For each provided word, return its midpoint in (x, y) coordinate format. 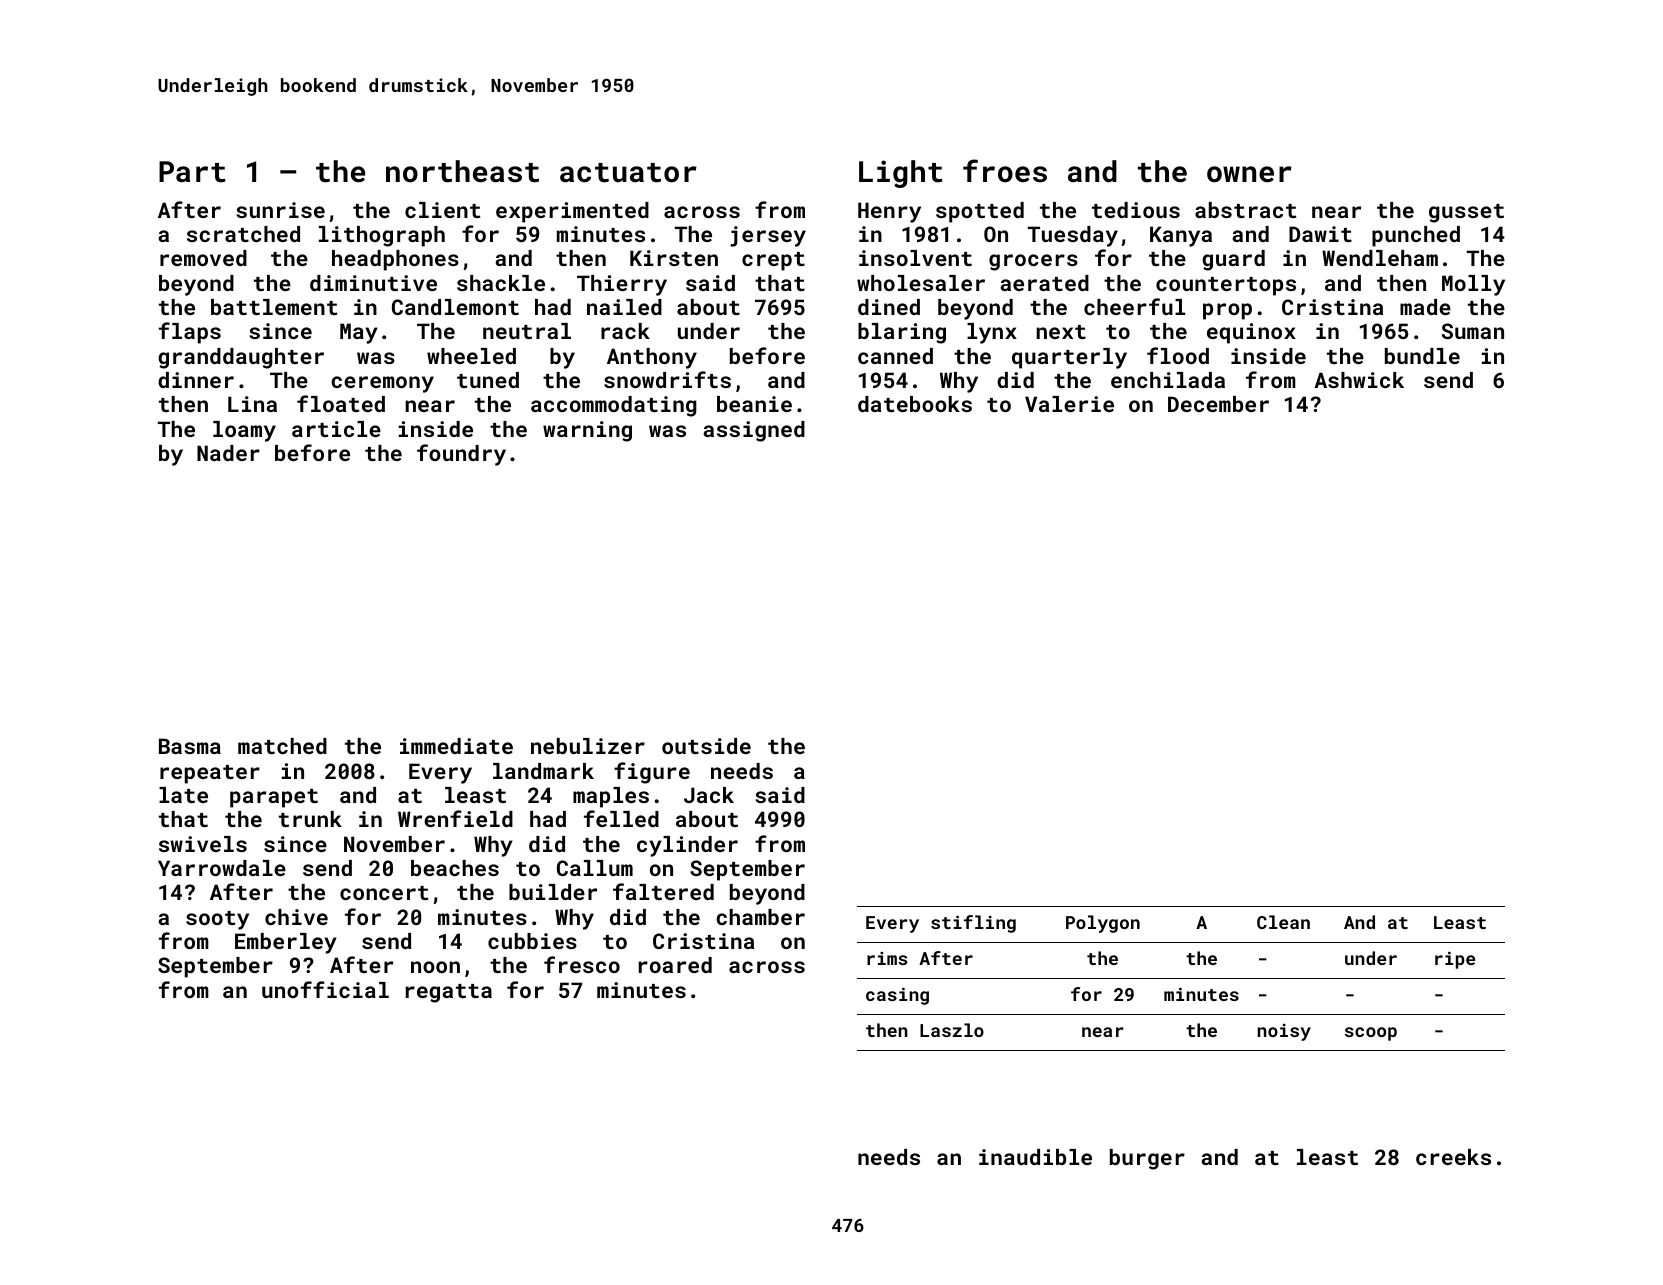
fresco (582, 964)
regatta (449, 993)
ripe (1455, 960)
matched (282, 746)
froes (1005, 171)
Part (192, 172)
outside (706, 746)
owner (1249, 174)
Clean (1283, 922)
